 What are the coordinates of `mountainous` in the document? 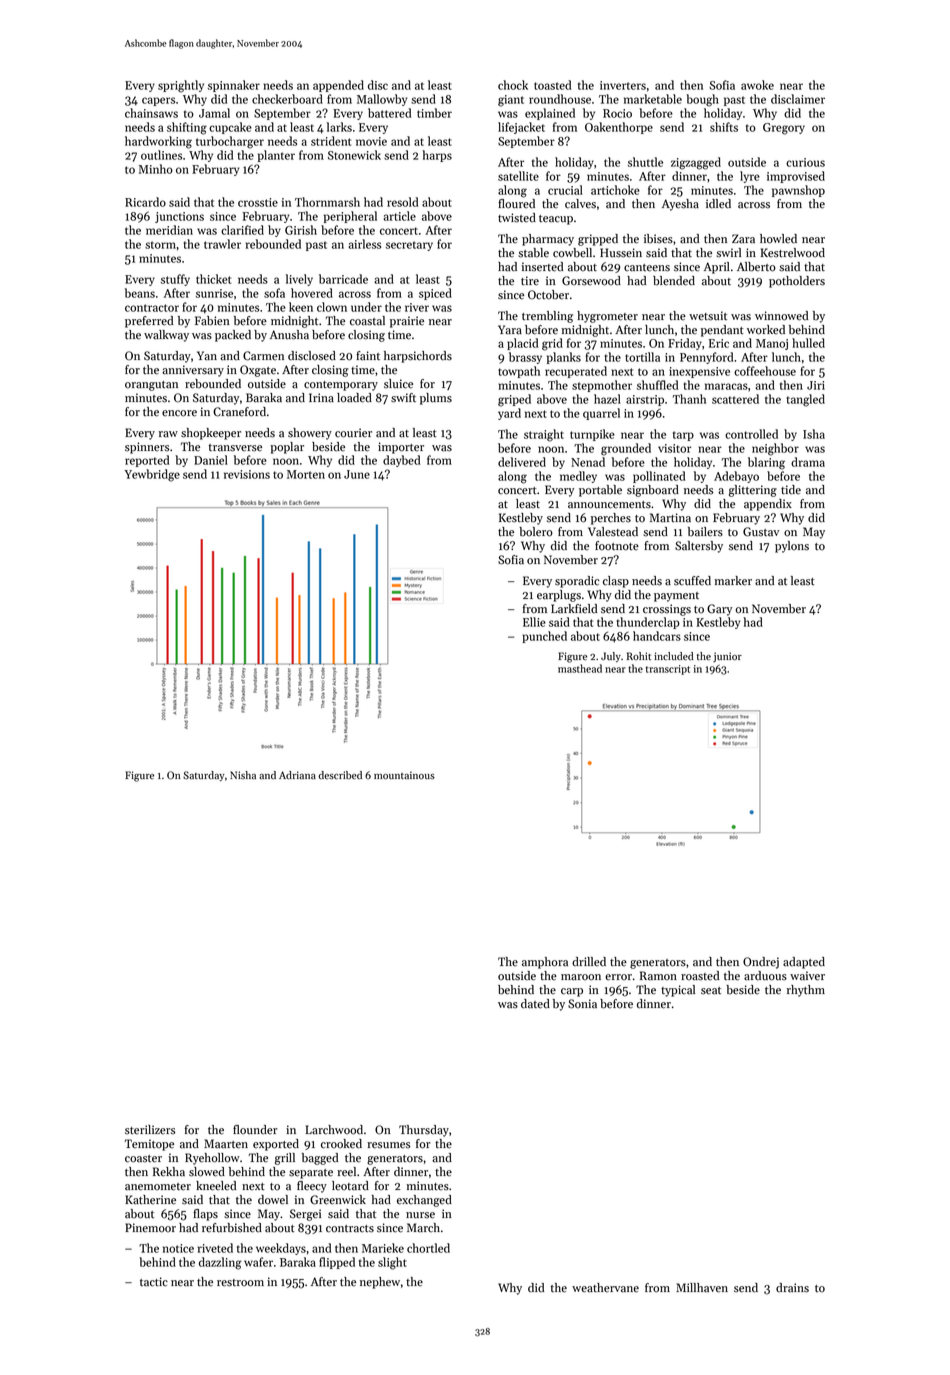 It's located at (404, 775).
